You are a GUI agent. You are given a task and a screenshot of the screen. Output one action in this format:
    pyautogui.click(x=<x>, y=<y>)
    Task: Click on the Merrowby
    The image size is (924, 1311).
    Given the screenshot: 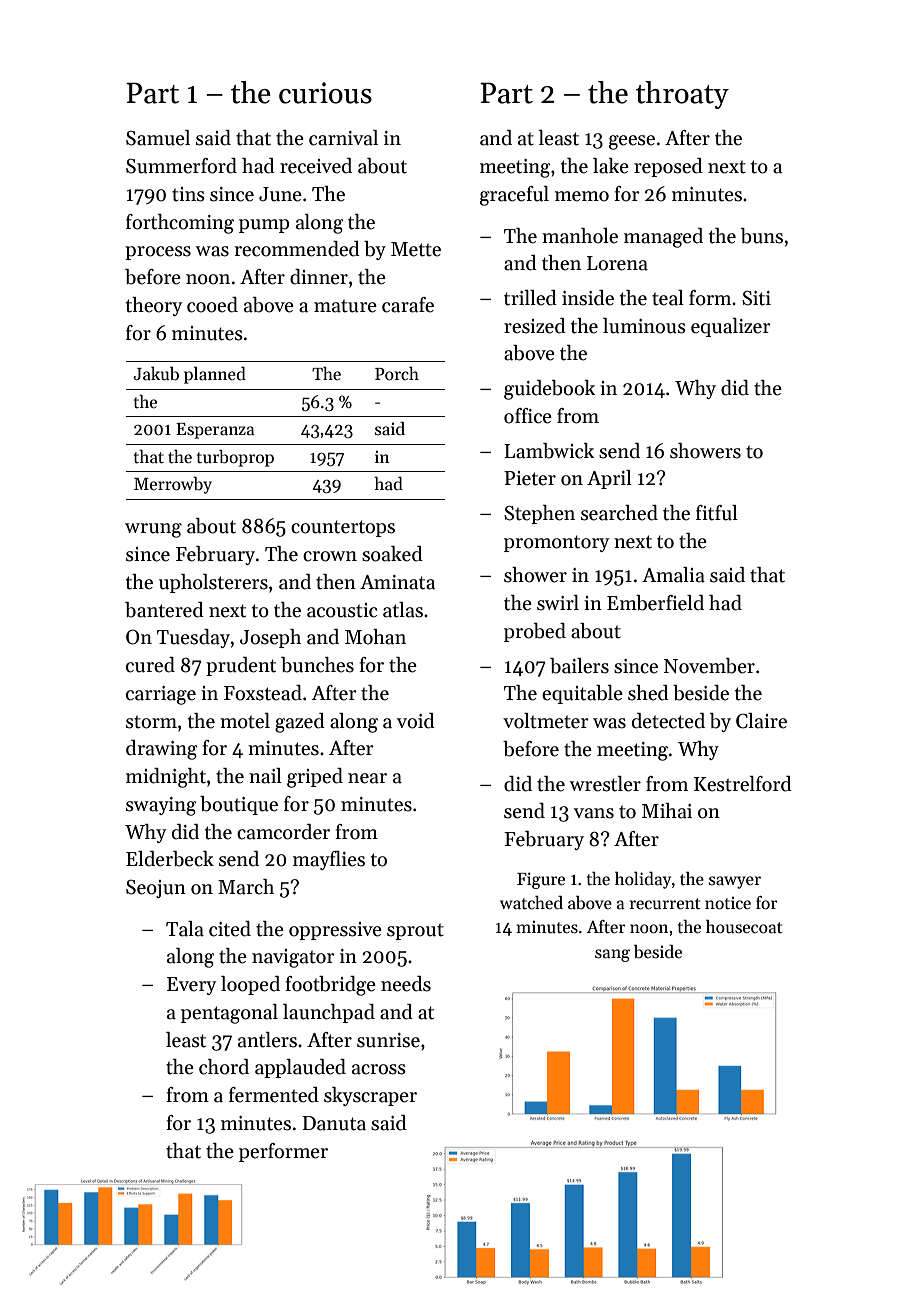 What is the action you would take?
    pyautogui.click(x=173, y=485)
